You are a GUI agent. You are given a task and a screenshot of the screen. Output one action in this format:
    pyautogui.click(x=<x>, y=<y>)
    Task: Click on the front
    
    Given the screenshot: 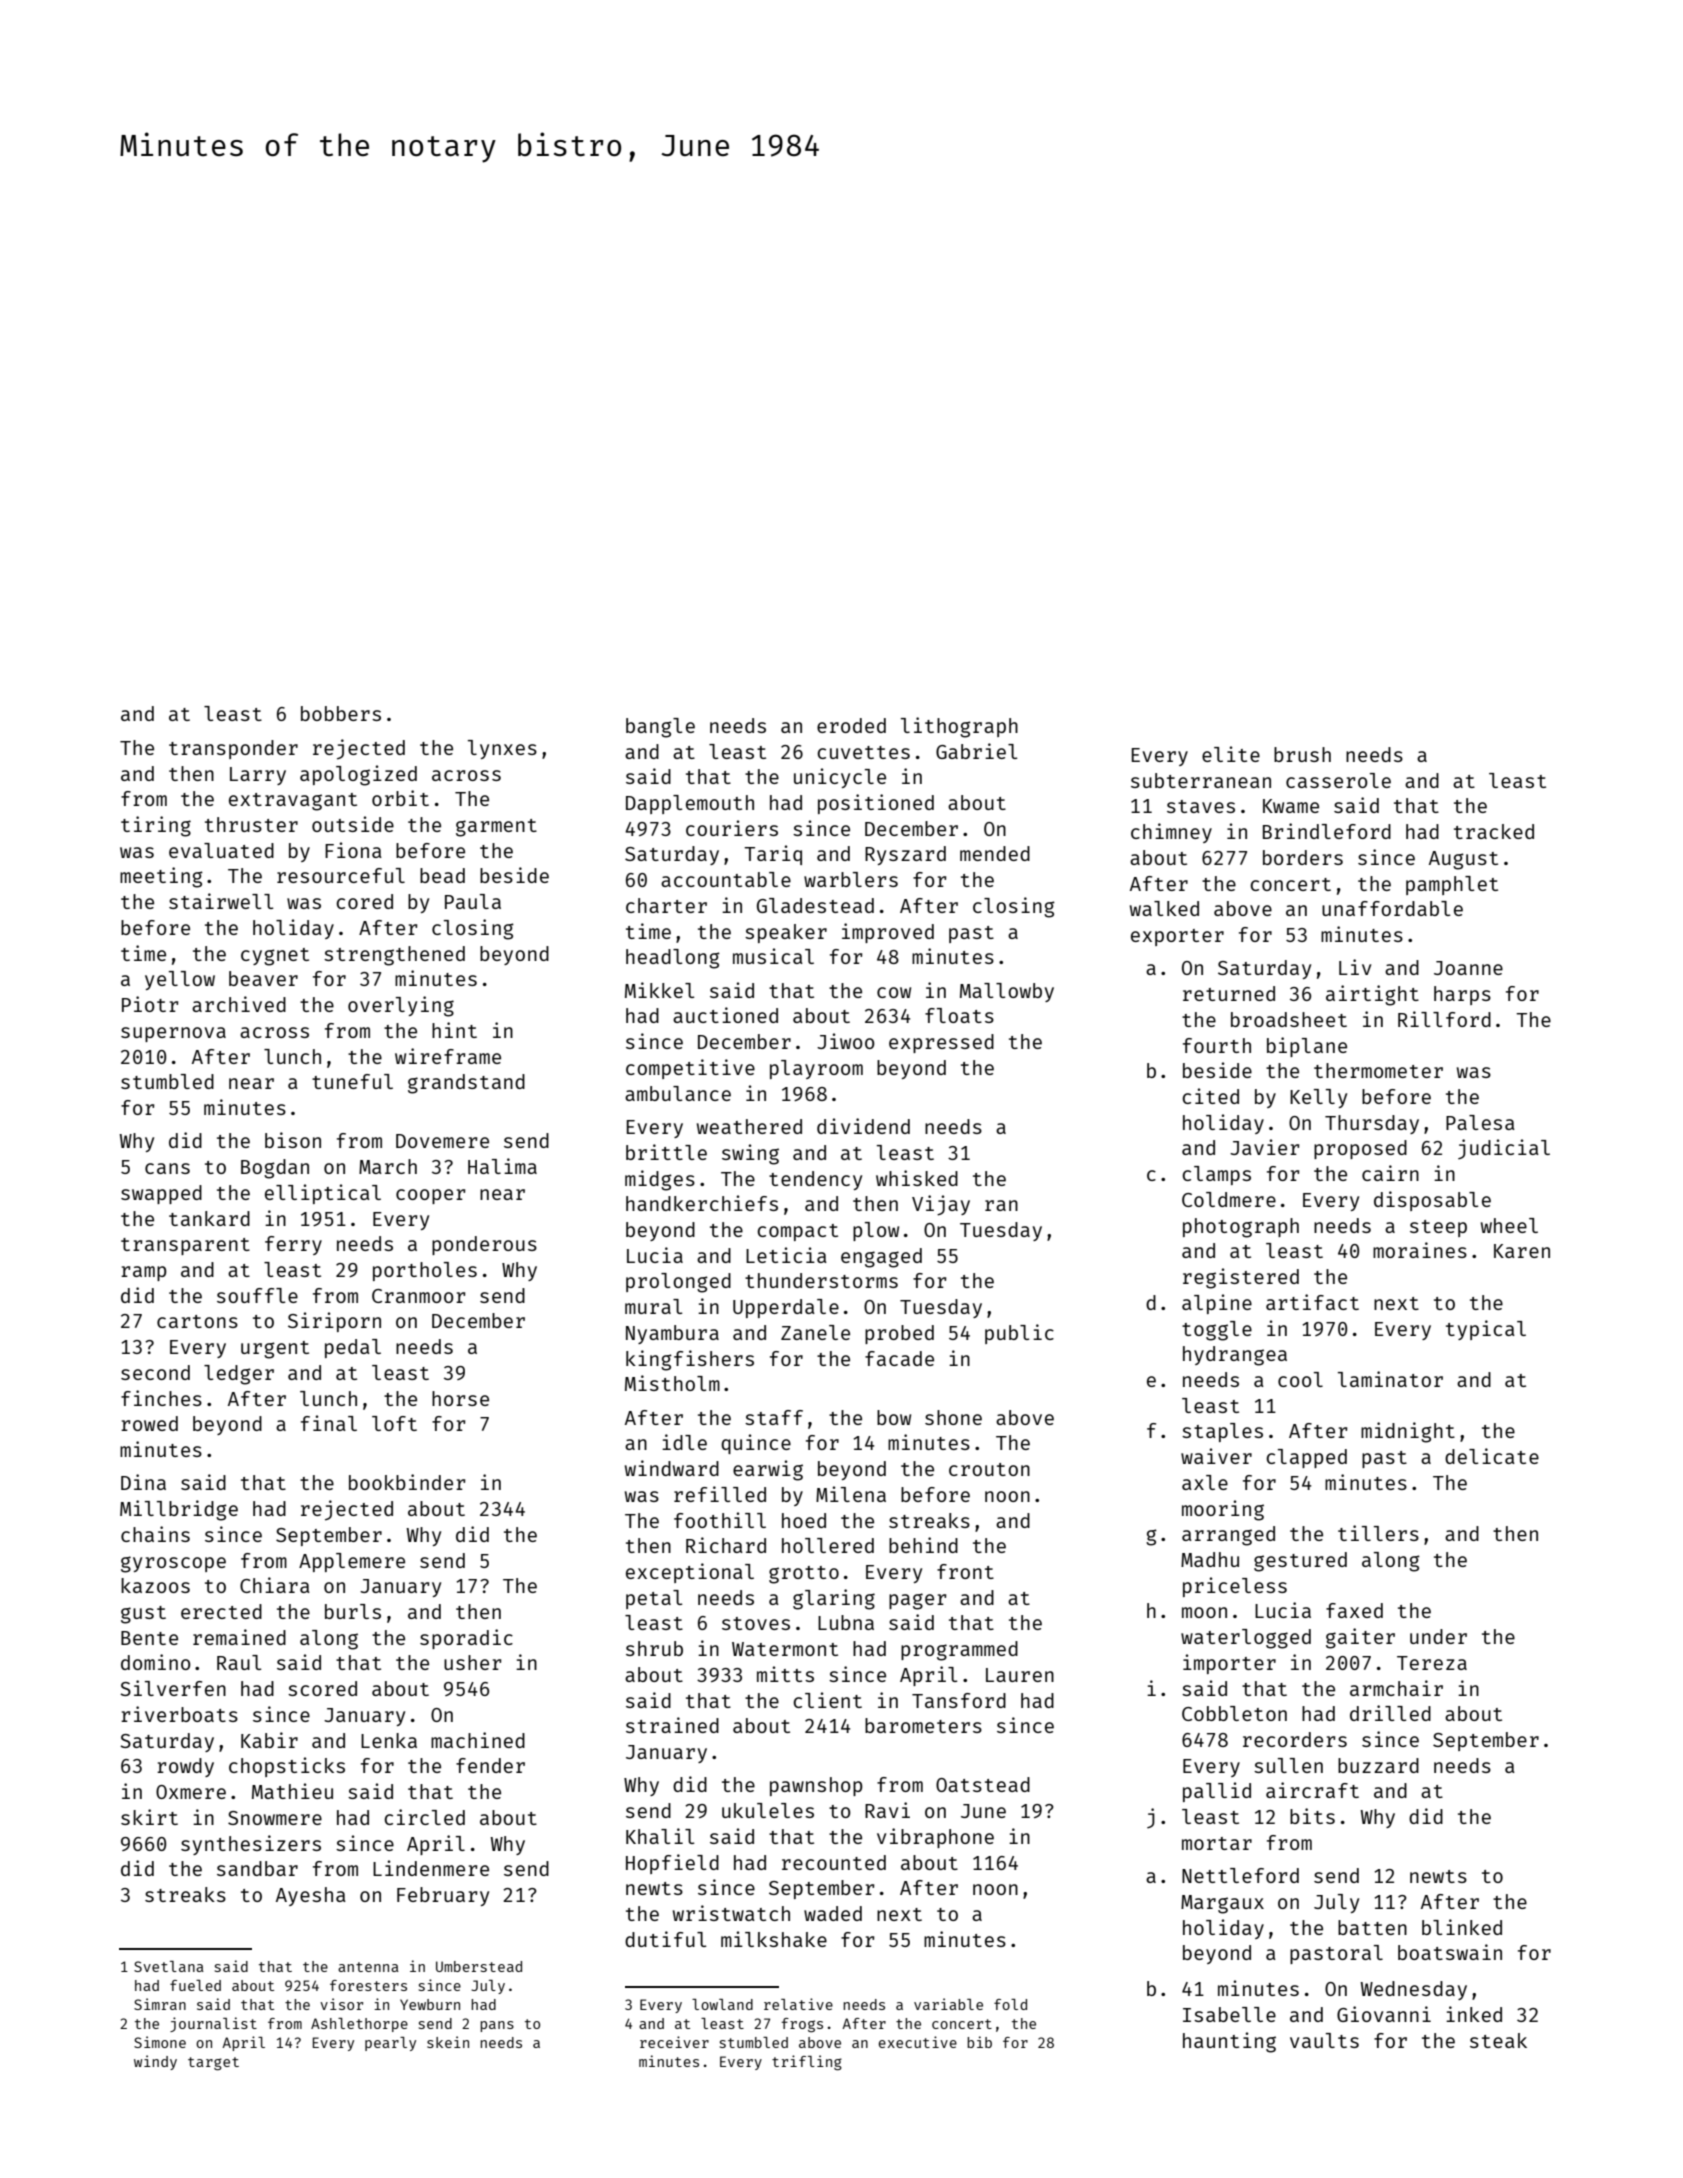 What is the action you would take?
    pyautogui.click(x=965, y=1571)
